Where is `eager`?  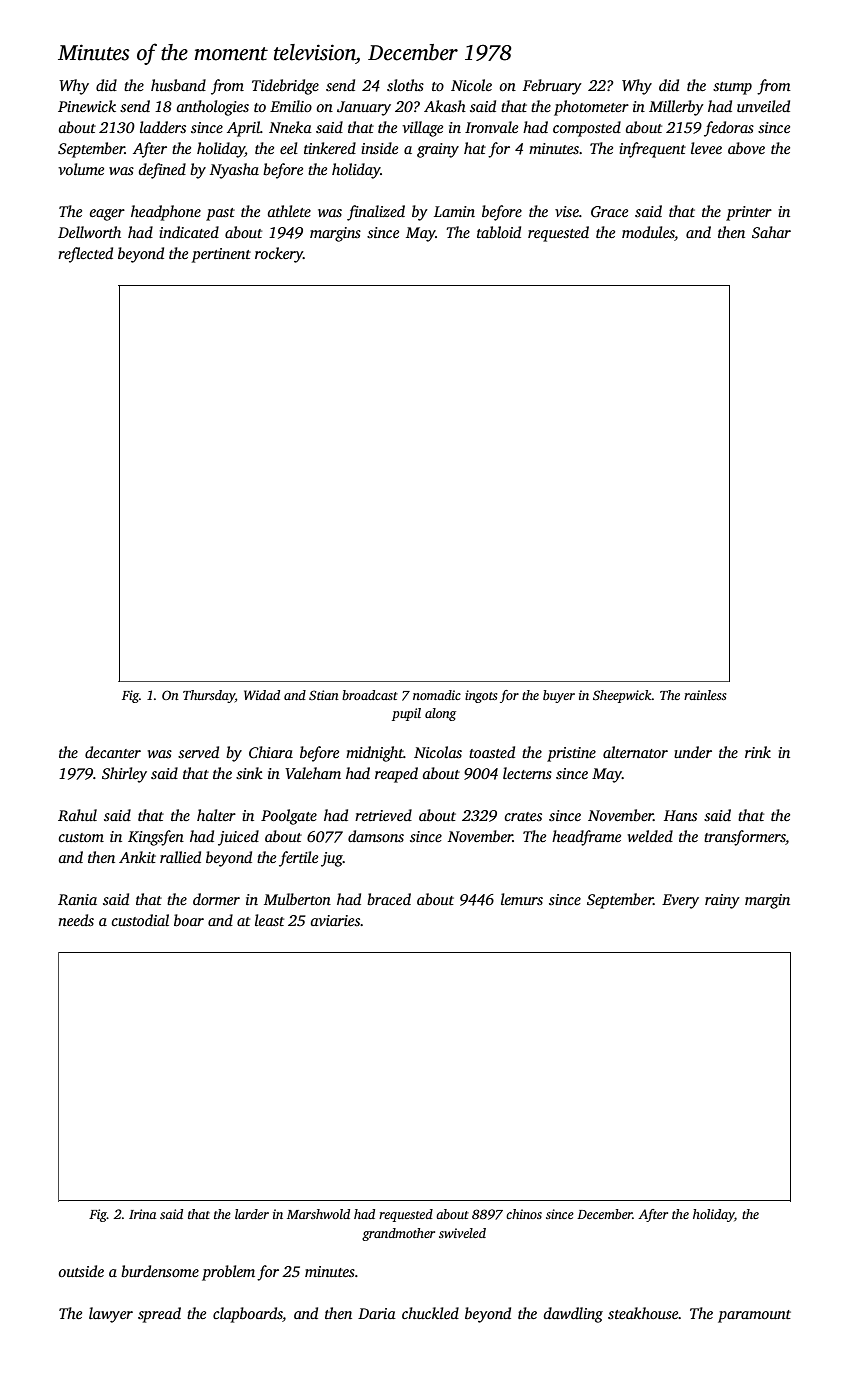
eager is located at coordinates (107, 215).
